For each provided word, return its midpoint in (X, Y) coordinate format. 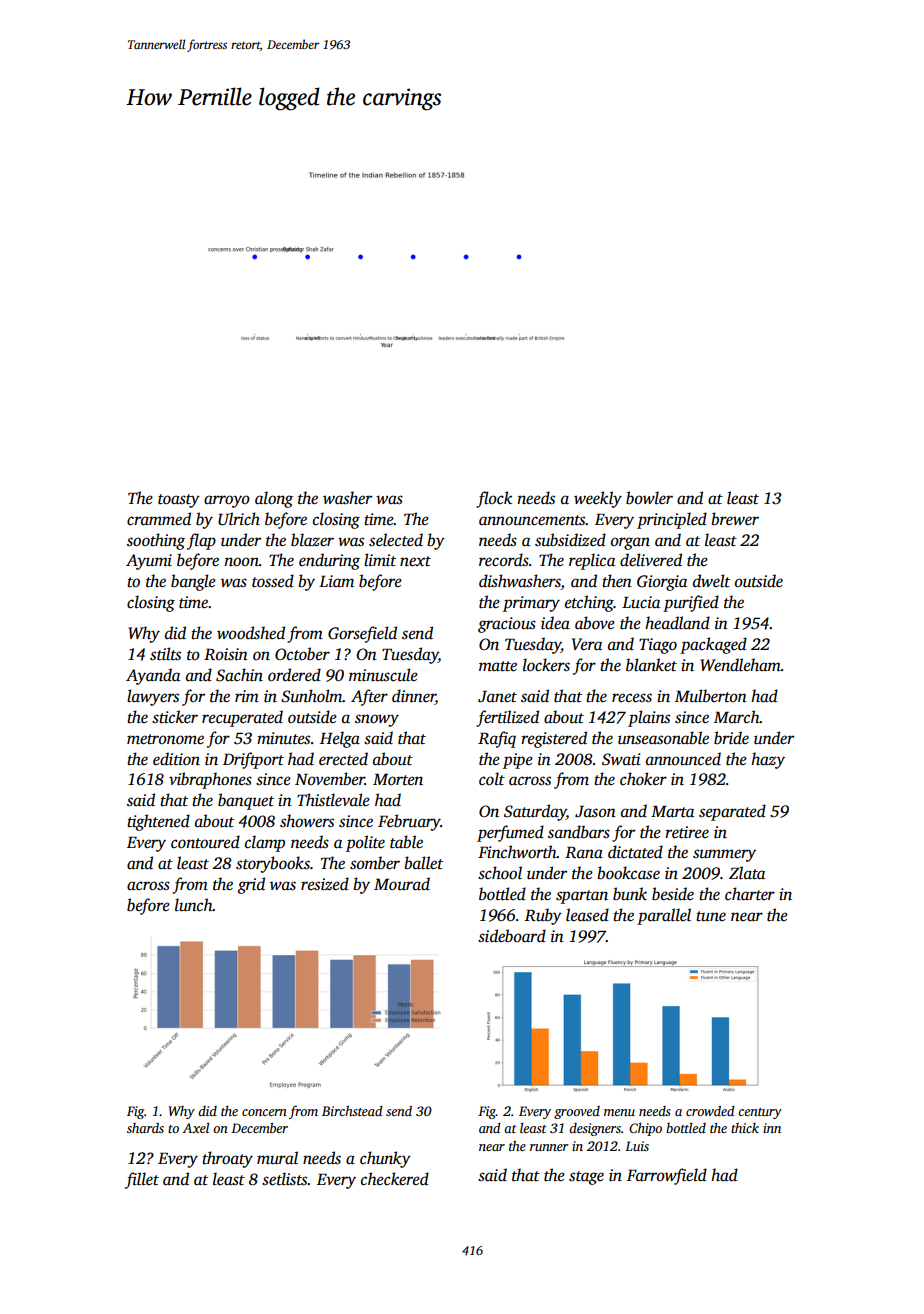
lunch (194, 905)
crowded (710, 1111)
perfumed (510, 833)
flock (494, 499)
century (760, 1113)
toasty (179, 501)
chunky (385, 1159)
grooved (577, 1112)
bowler (649, 498)
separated (732, 812)
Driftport (253, 760)
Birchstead (352, 1111)
